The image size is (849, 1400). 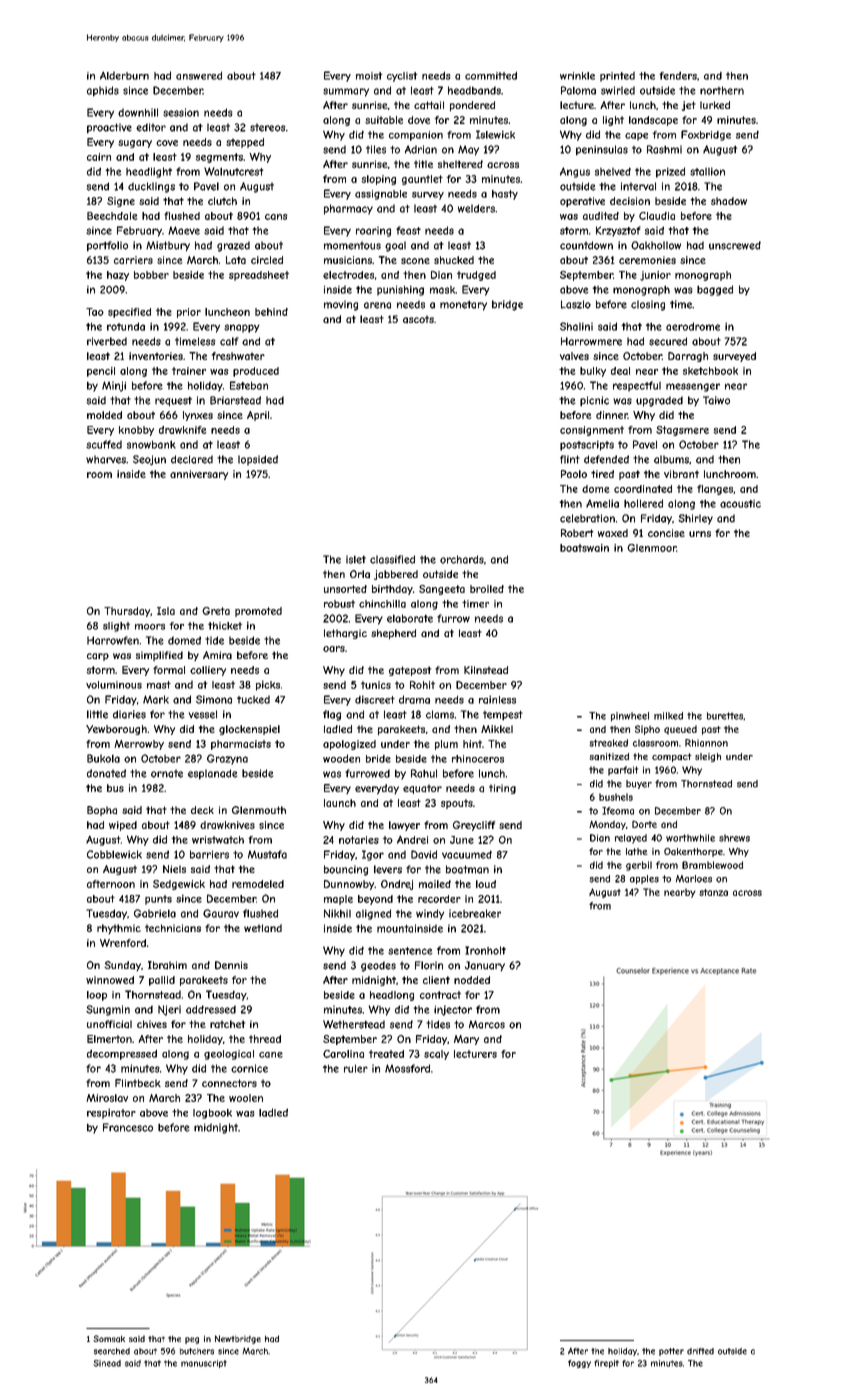 What do you see at coordinates (497, 729) in the screenshot?
I see `Mikkel` at bounding box center [497, 729].
